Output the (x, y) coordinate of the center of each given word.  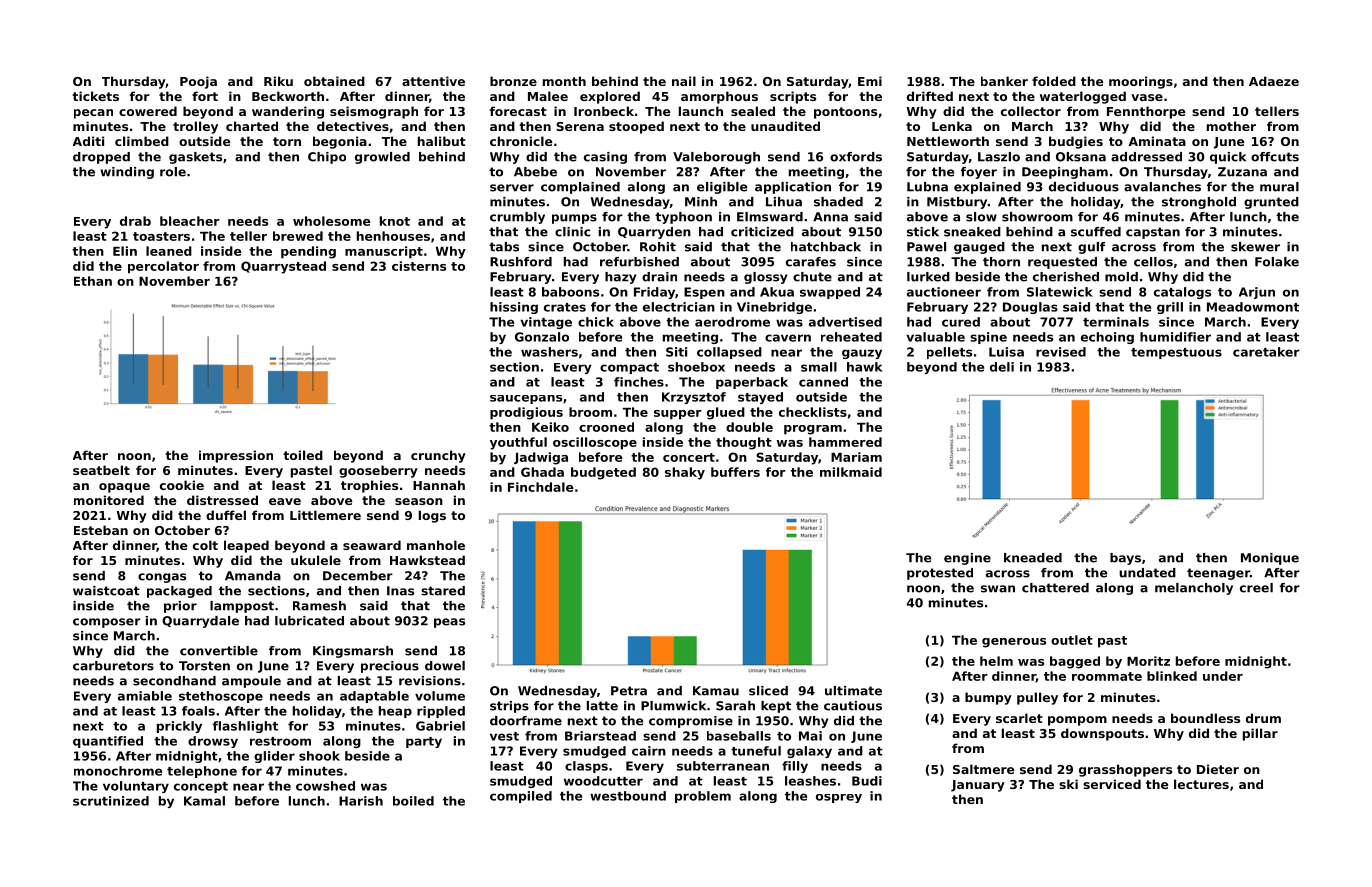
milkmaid (851, 472)
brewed (298, 236)
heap (395, 712)
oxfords (856, 157)
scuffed (1096, 232)
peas (449, 623)
